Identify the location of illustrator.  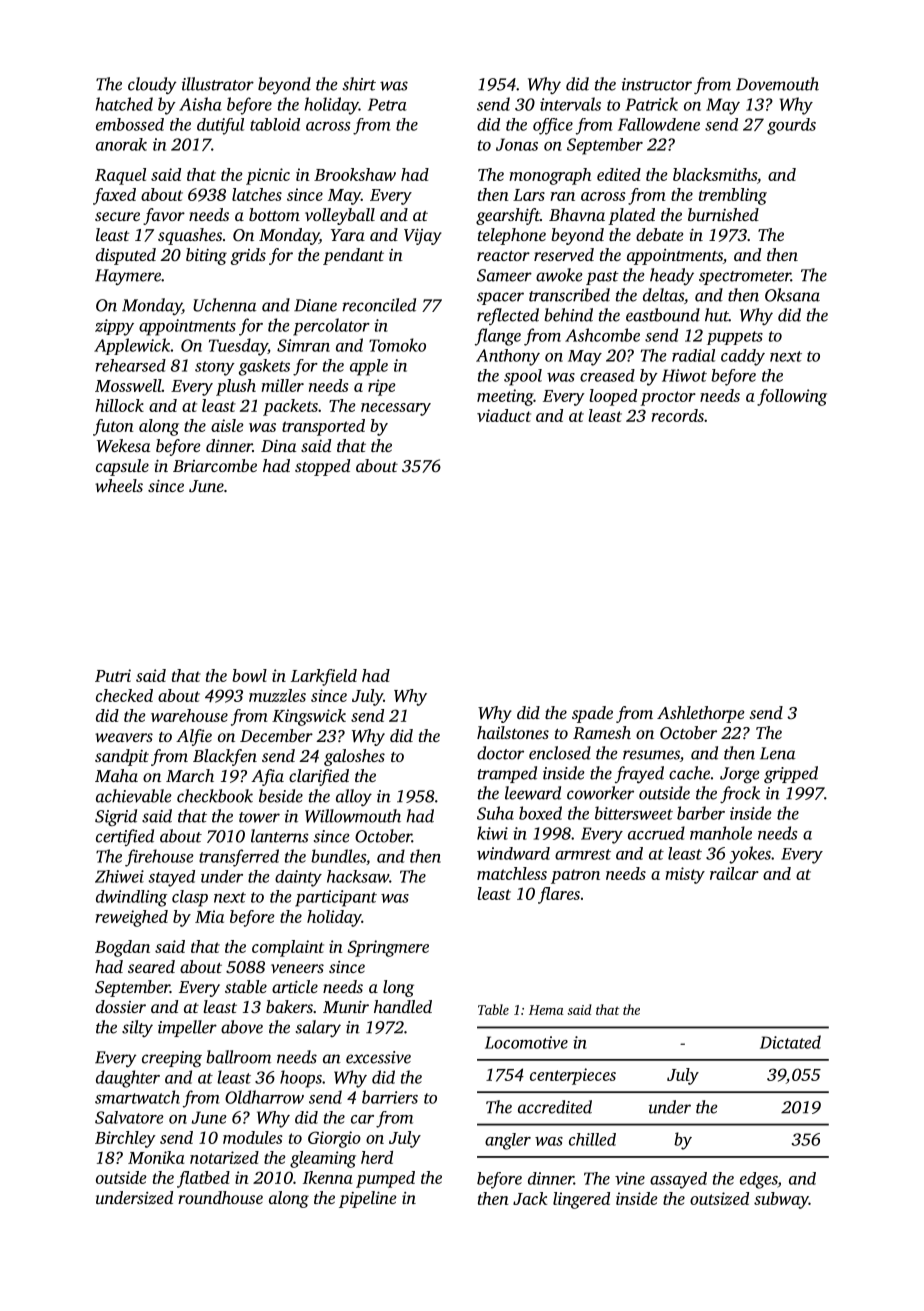
(218, 84).
